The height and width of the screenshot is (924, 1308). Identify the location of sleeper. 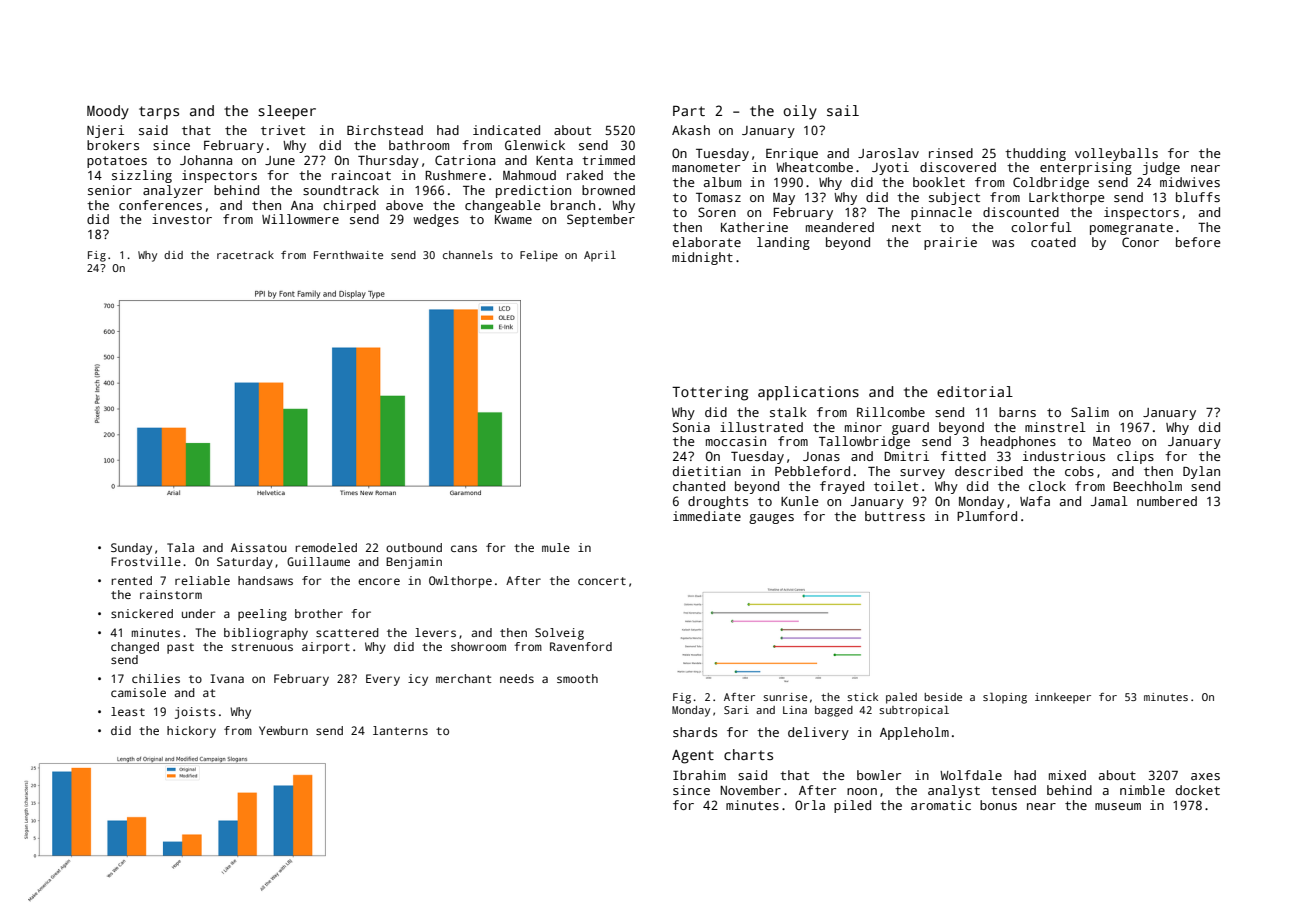
(287, 112).
